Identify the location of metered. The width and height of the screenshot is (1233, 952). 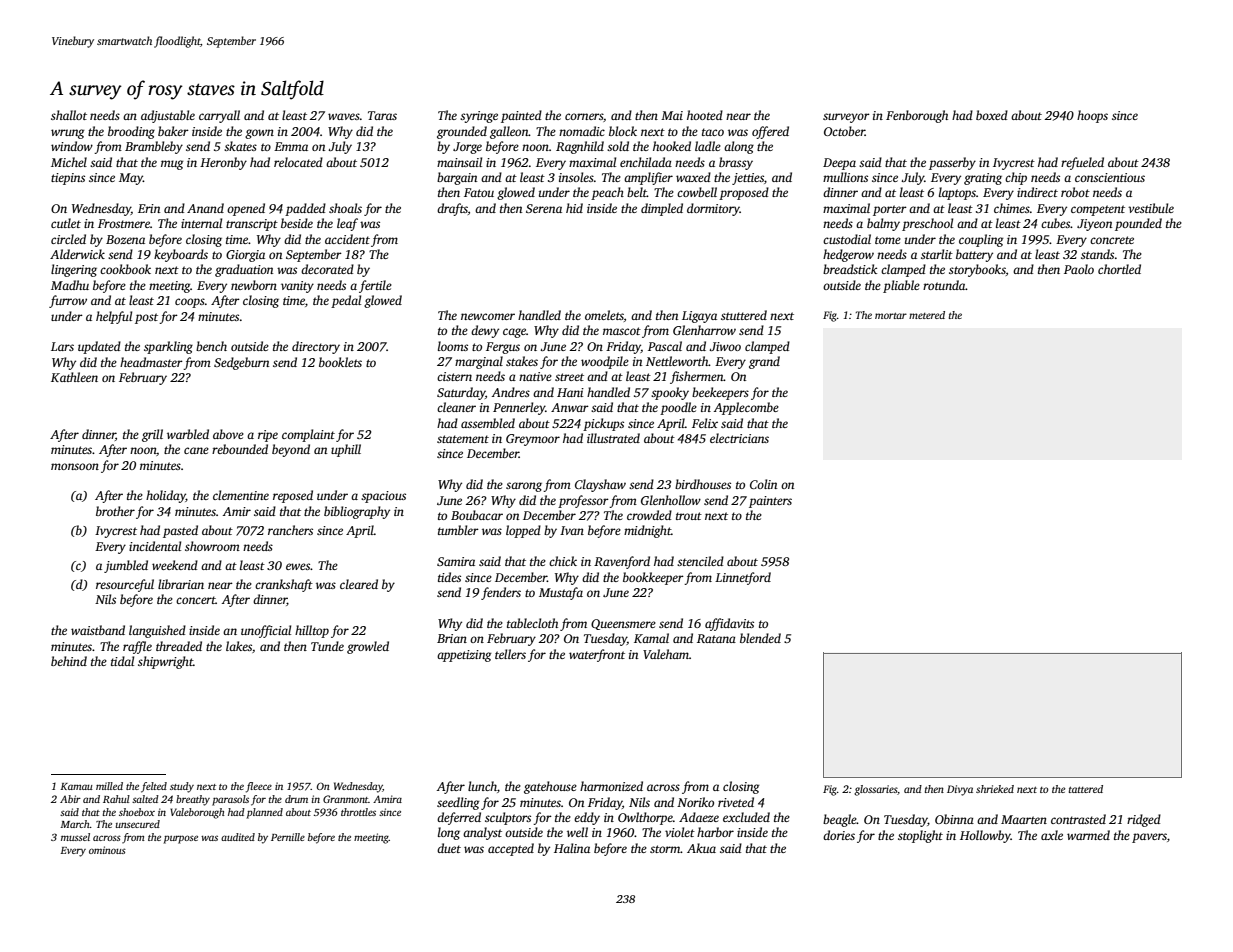
(927, 315).
